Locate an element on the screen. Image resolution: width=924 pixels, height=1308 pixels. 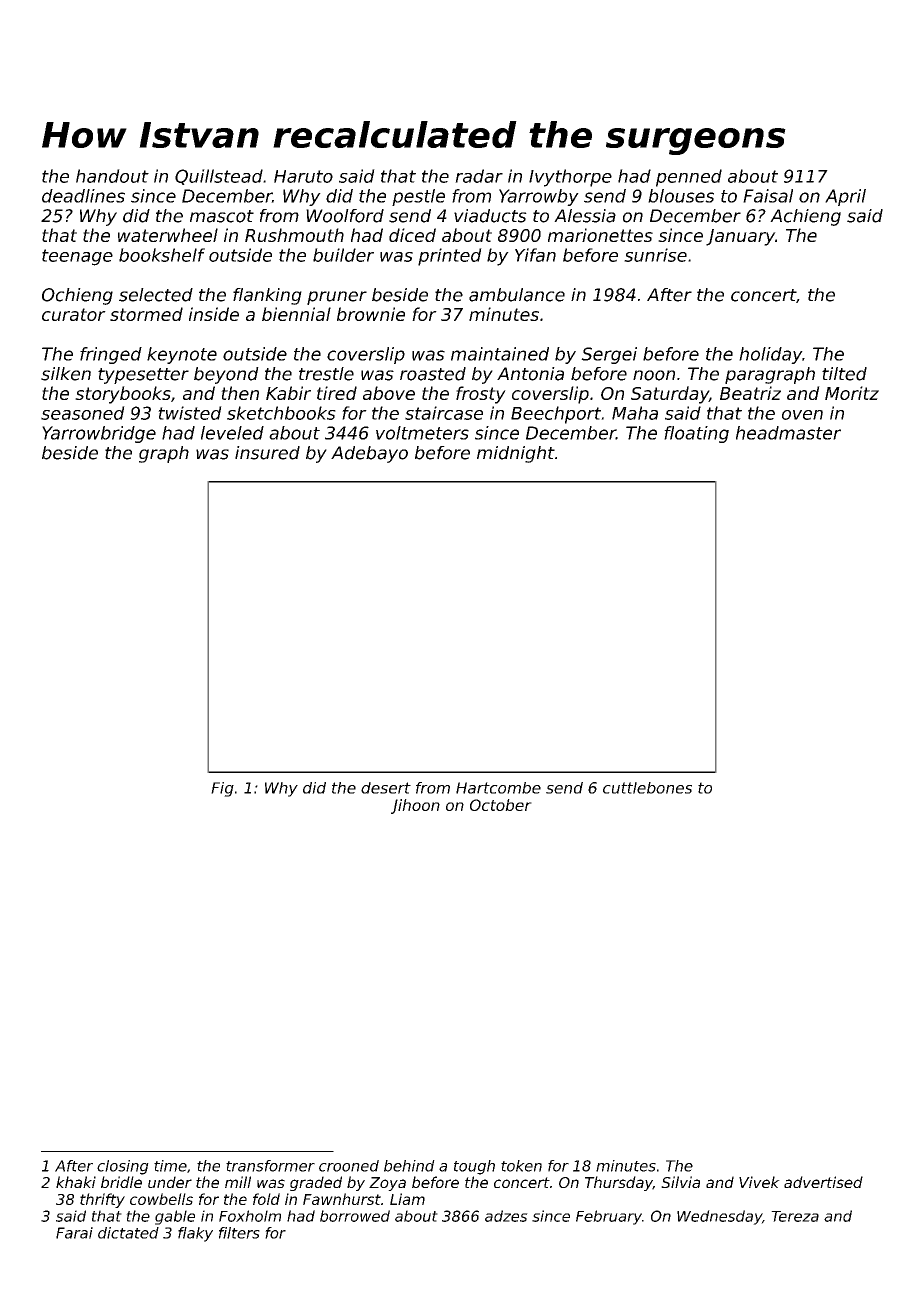
Achieng is located at coordinates (805, 217).
